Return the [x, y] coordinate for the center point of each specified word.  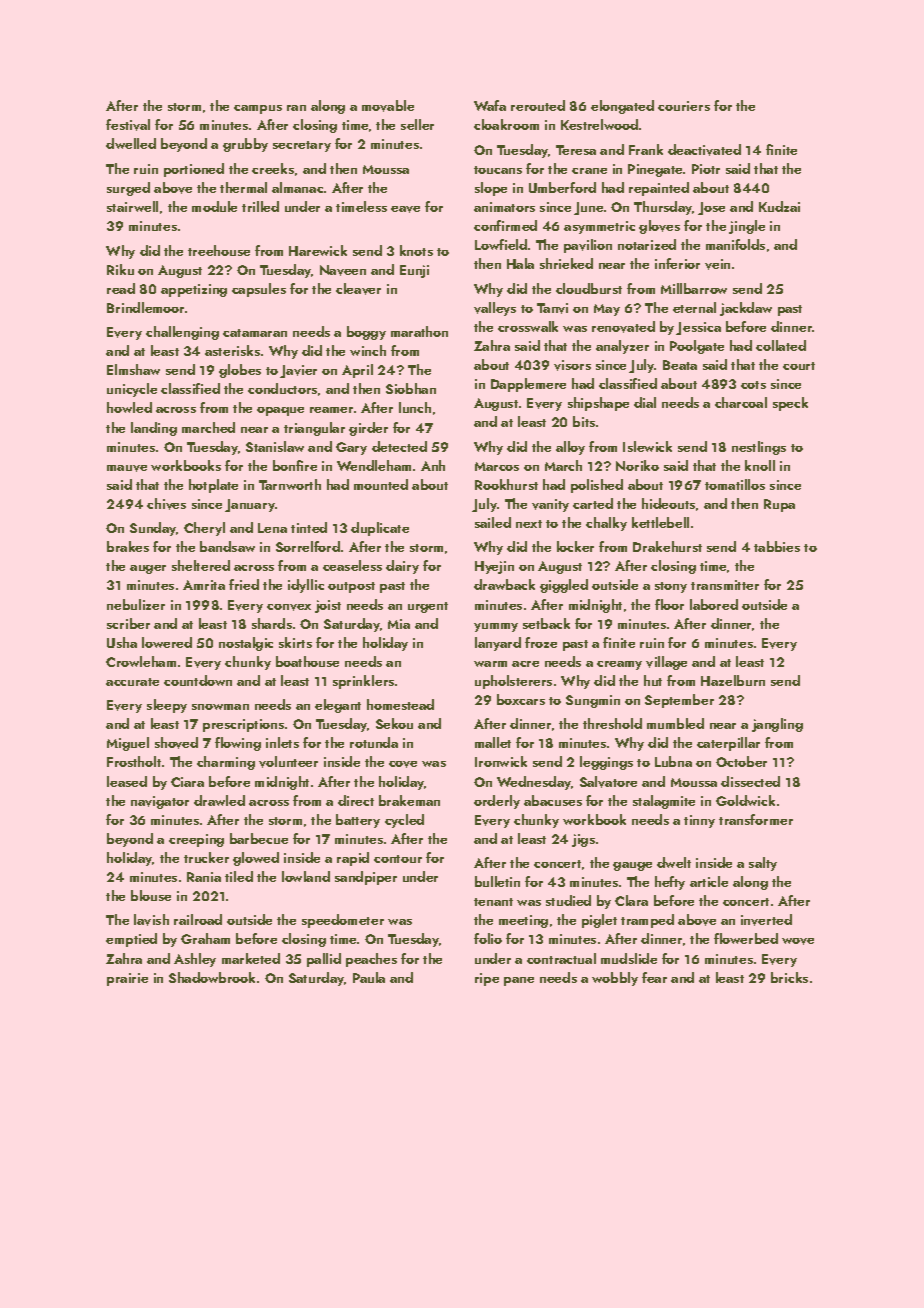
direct [356, 800]
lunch [415, 407]
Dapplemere [528, 385]
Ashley [195, 960]
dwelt [674, 862]
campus [258, 109]
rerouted [538, 105]
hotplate [213, 486]
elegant [338, 706]
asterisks [232, 350]
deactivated [704, 150]
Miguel [128, 744]
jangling [777, 725]
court [799, 366]
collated [781, 345]
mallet [493, 742]
